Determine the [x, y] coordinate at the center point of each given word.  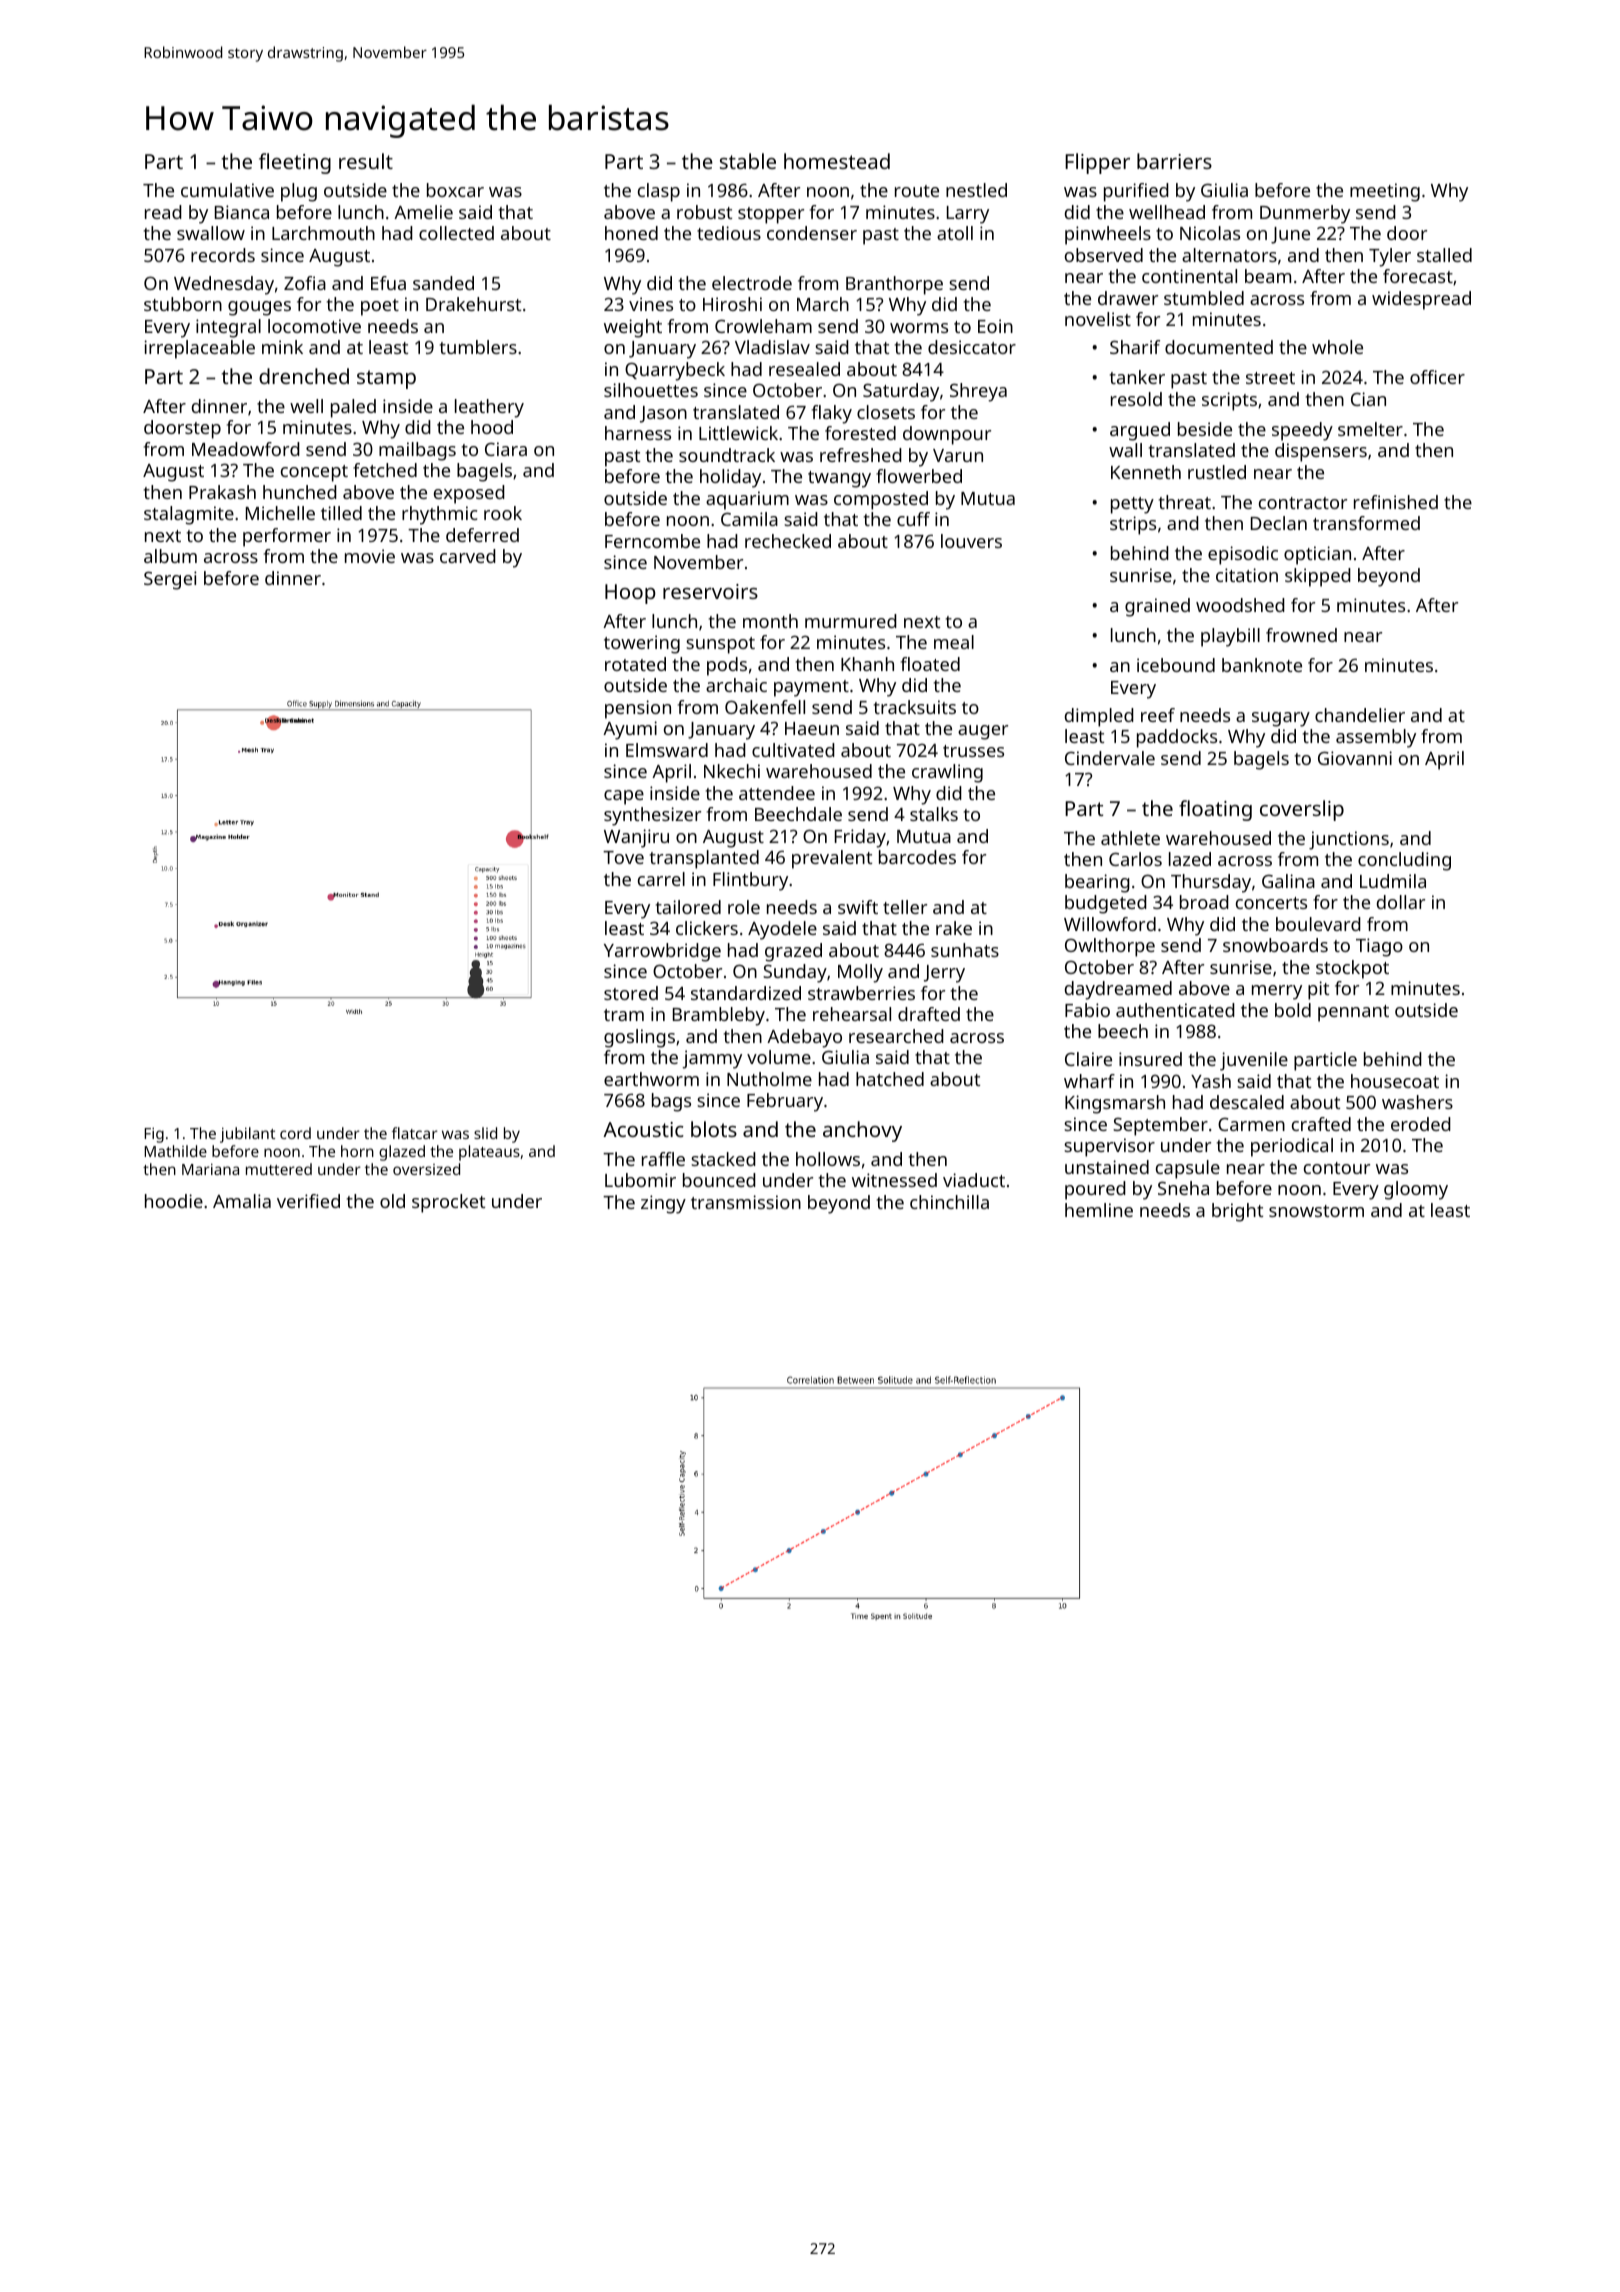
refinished [1396, 502]
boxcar [455, 190]
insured [1150, 1059]
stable [748, 161]
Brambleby [719, 1016]
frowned [1301, 635]
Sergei [170, 580]
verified [308, 1201]
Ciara [506, 449]
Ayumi [630, 730]
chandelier [1360, 715]
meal [954, 642]
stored [631, 993]
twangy [839, 479]
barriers [1174, 161]
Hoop [630, 594]
